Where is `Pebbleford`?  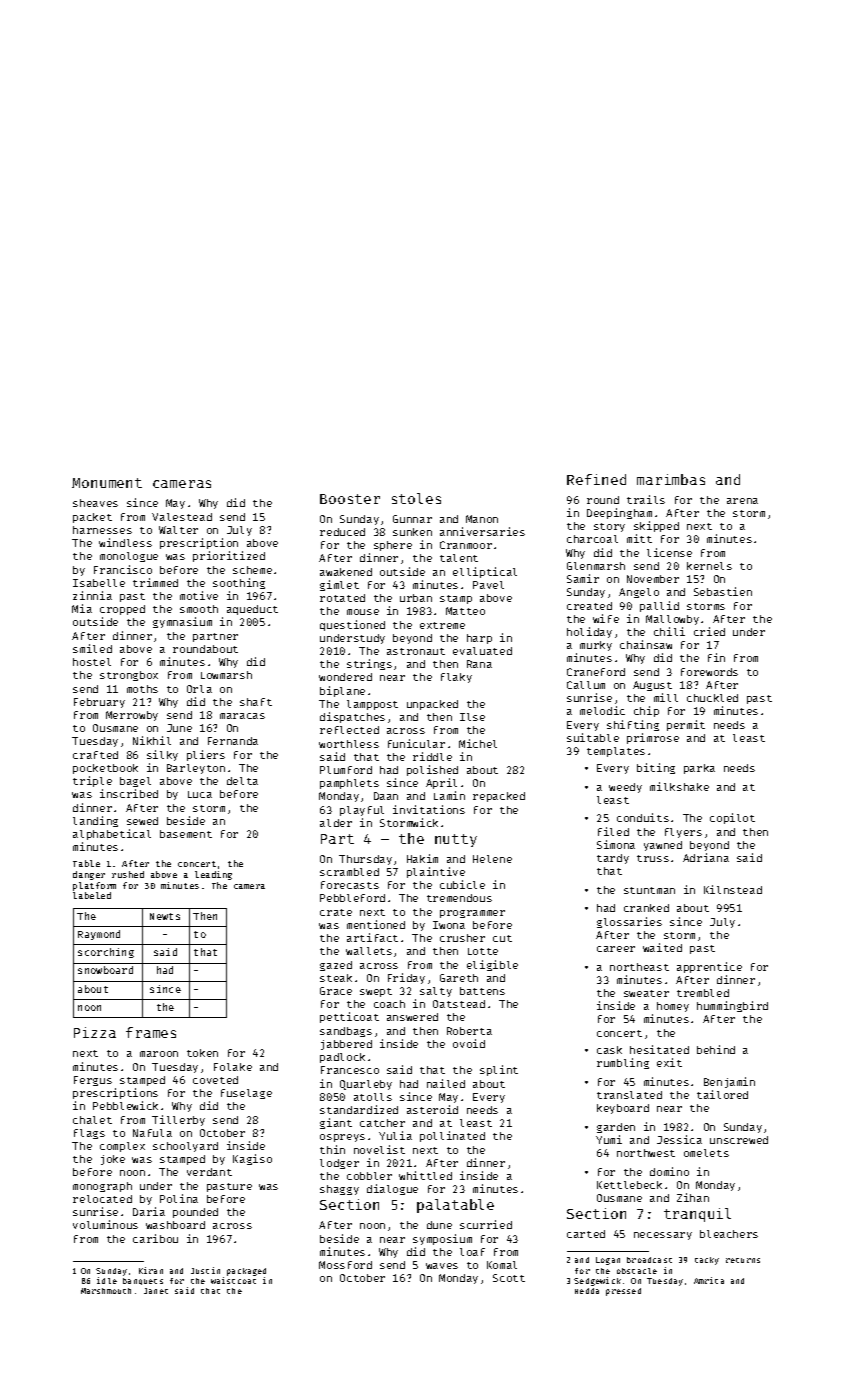 Pebbleford is located at coordinates (352, 898).
